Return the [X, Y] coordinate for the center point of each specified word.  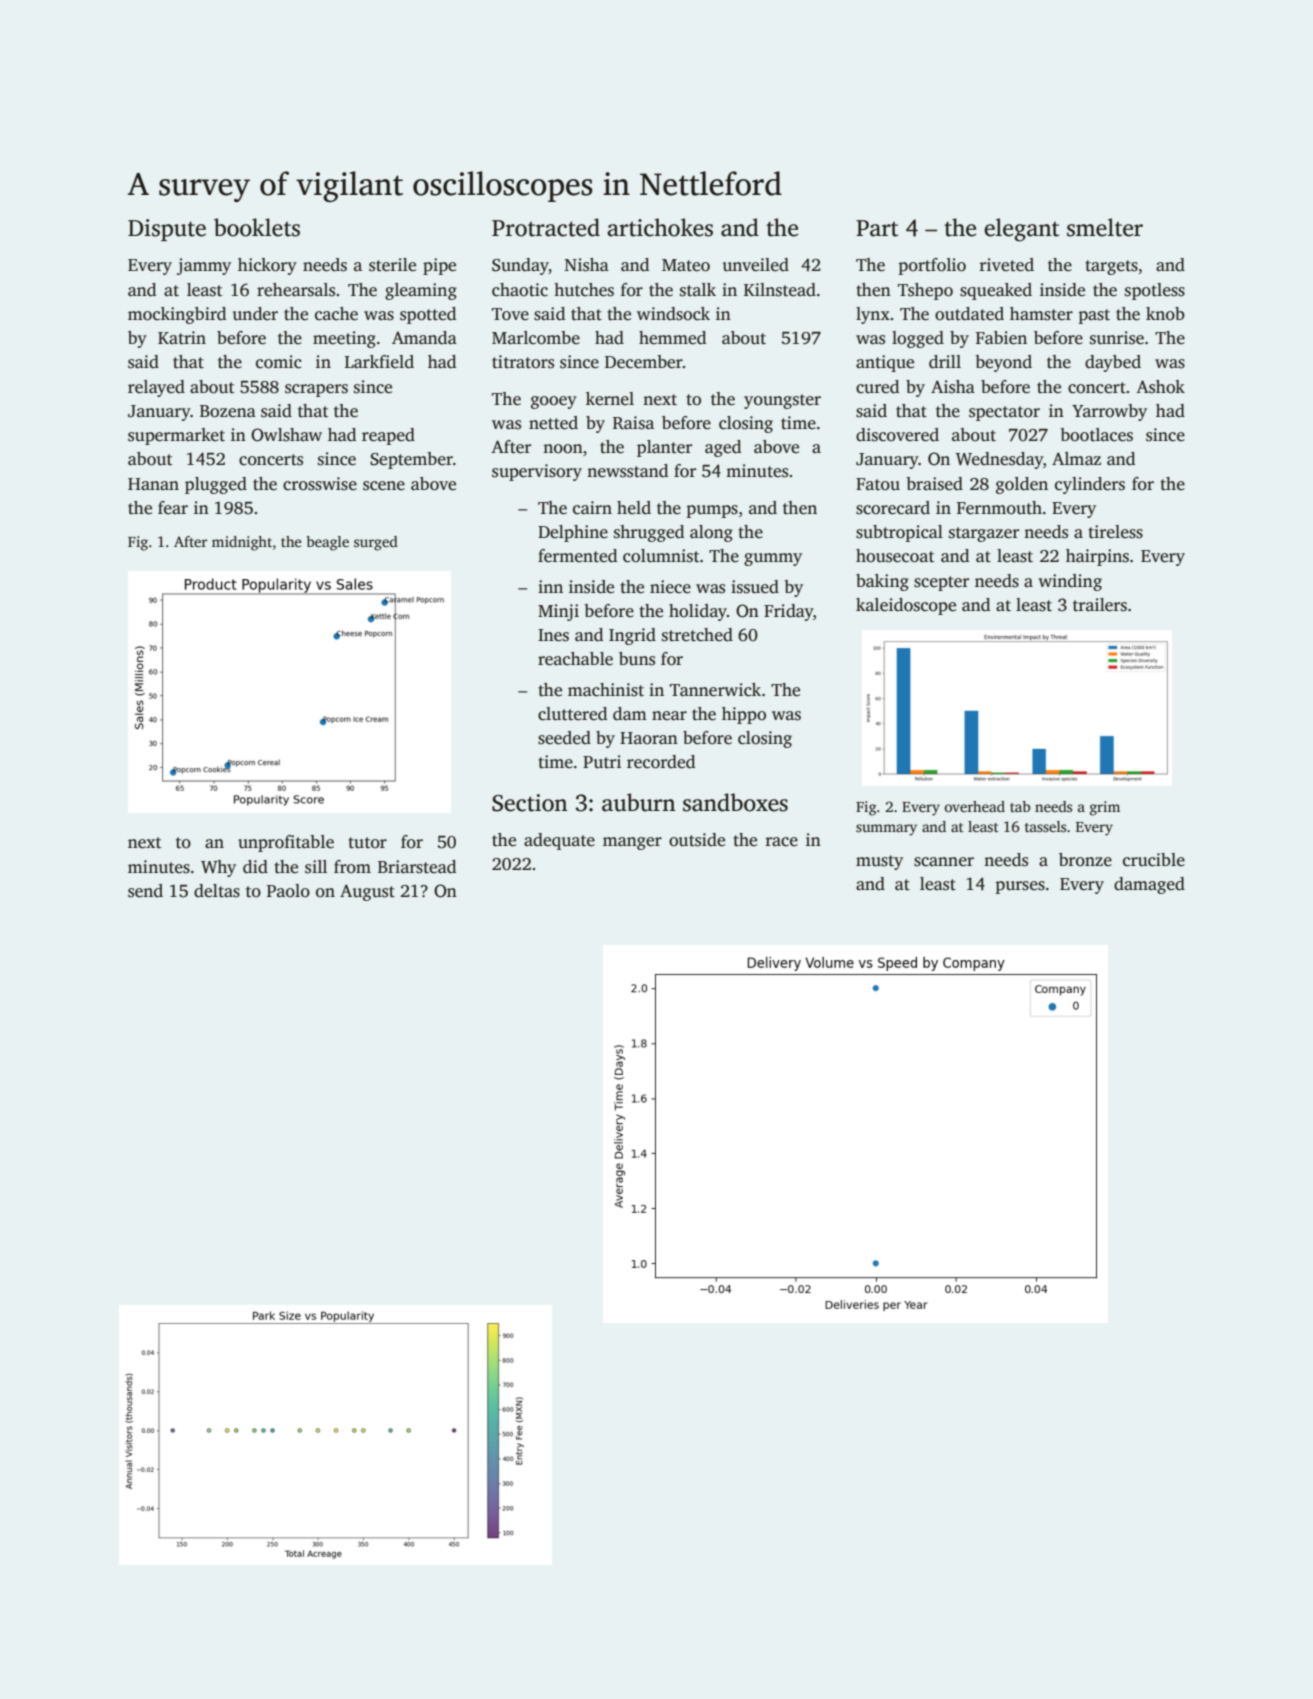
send [145, 891]
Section [530, 803]
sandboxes [735, 802]
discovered [897, 435]
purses [1020, 887]
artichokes [660, 227]
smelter [1105, 227]
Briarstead [417, 867]
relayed [156, 388]
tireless [1115, 532]
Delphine [573, 533]
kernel [610, 399]
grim [1105, 808]
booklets [257, 227]
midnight [242, 543]
